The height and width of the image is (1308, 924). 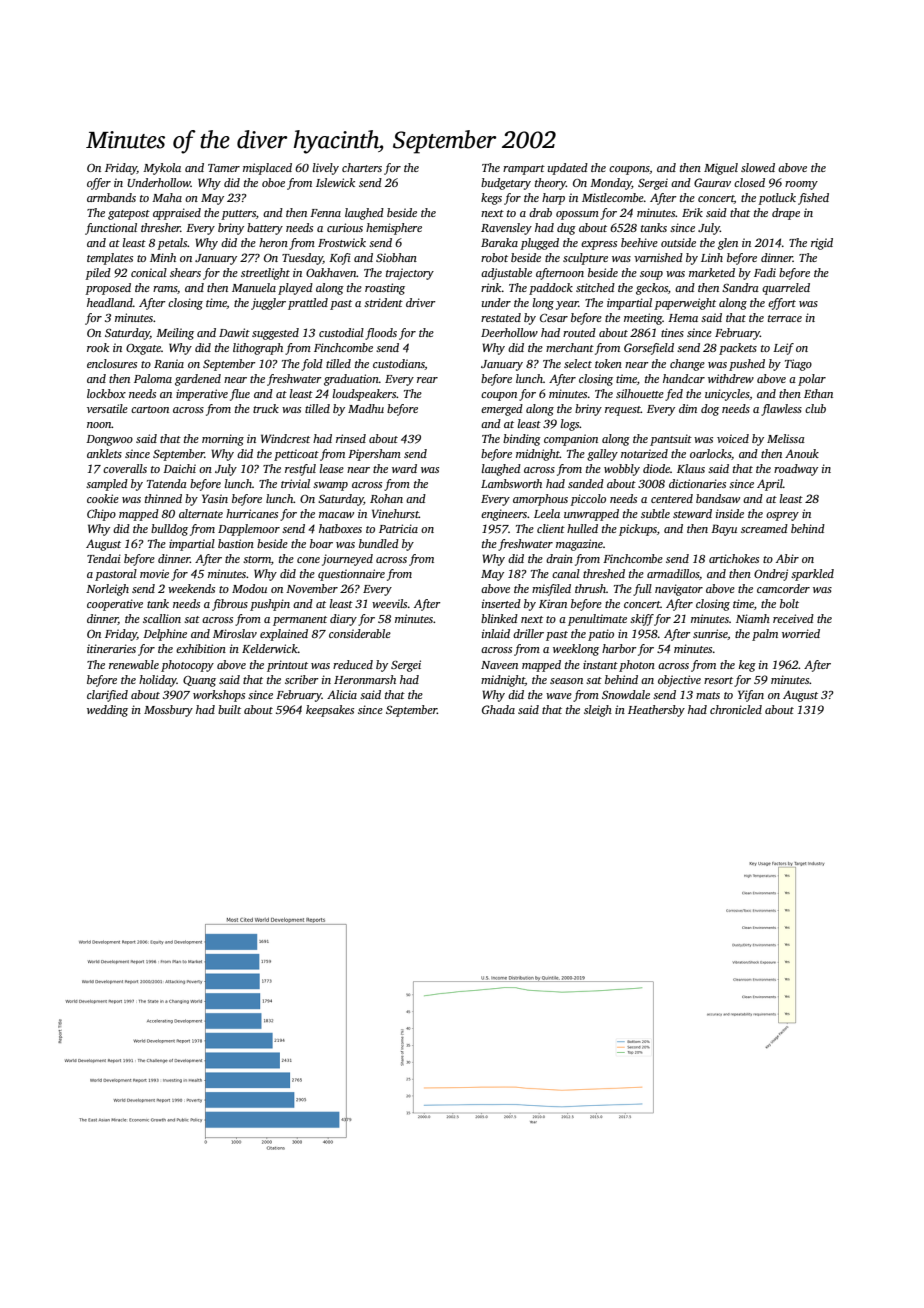 I want to click on screamed, so click(x=764, y=528).
